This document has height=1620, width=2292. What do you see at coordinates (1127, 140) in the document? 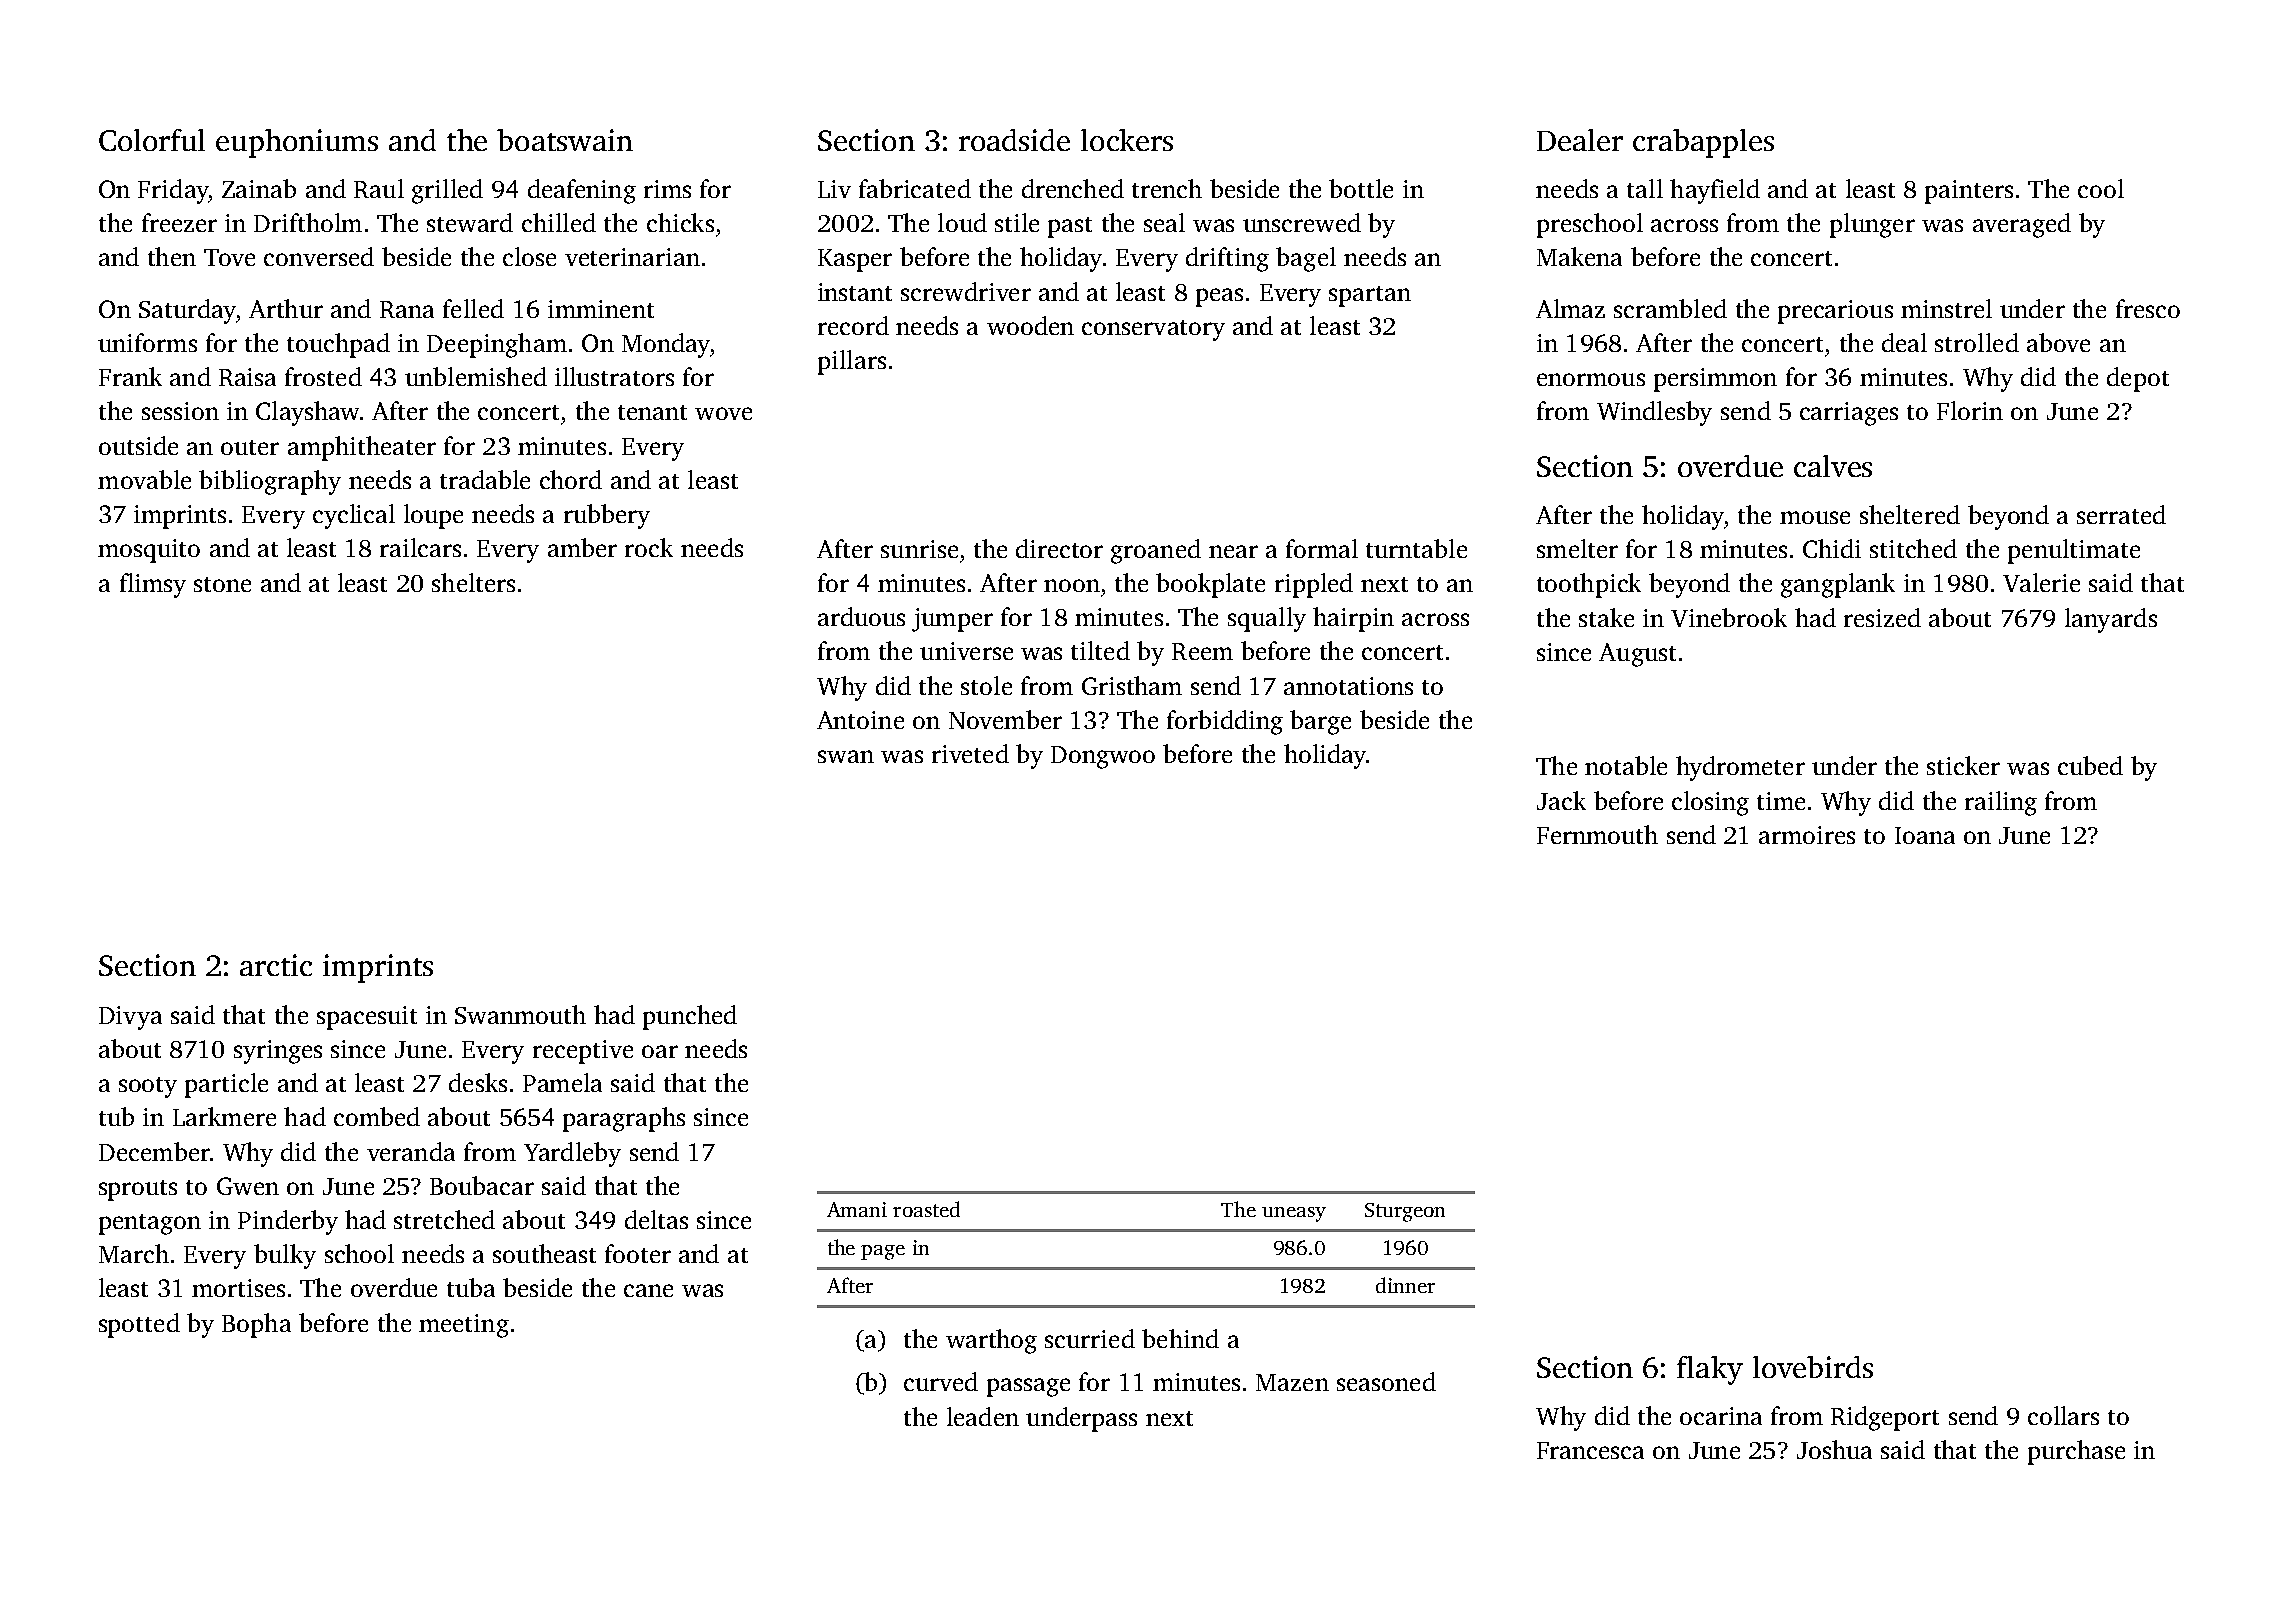
I see `lockers` at bounding box center [1127, 140].
